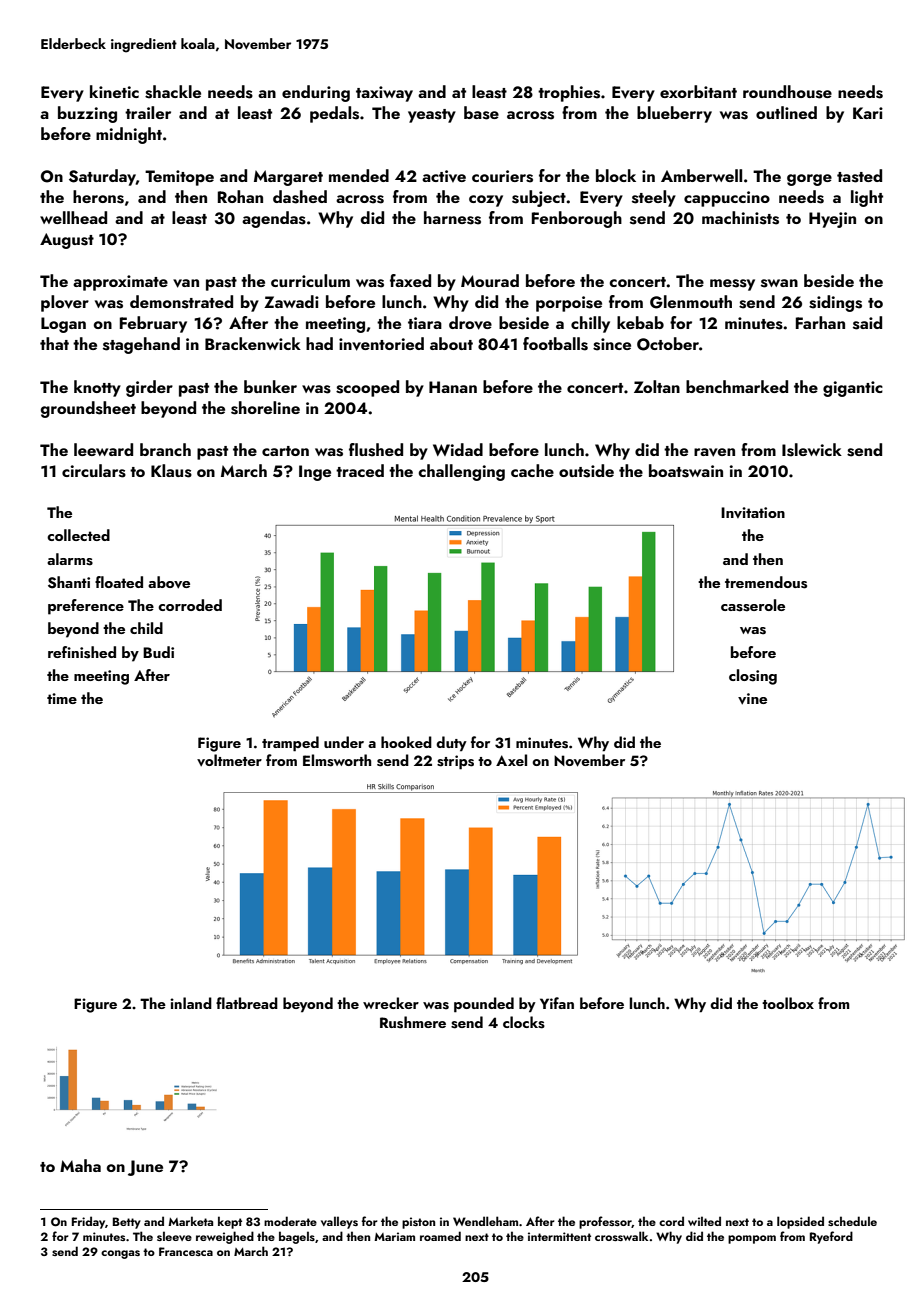 Image resolution: width=924 pixels, height=1308 pixels. I want to click on scooped, so click(367, 388).
